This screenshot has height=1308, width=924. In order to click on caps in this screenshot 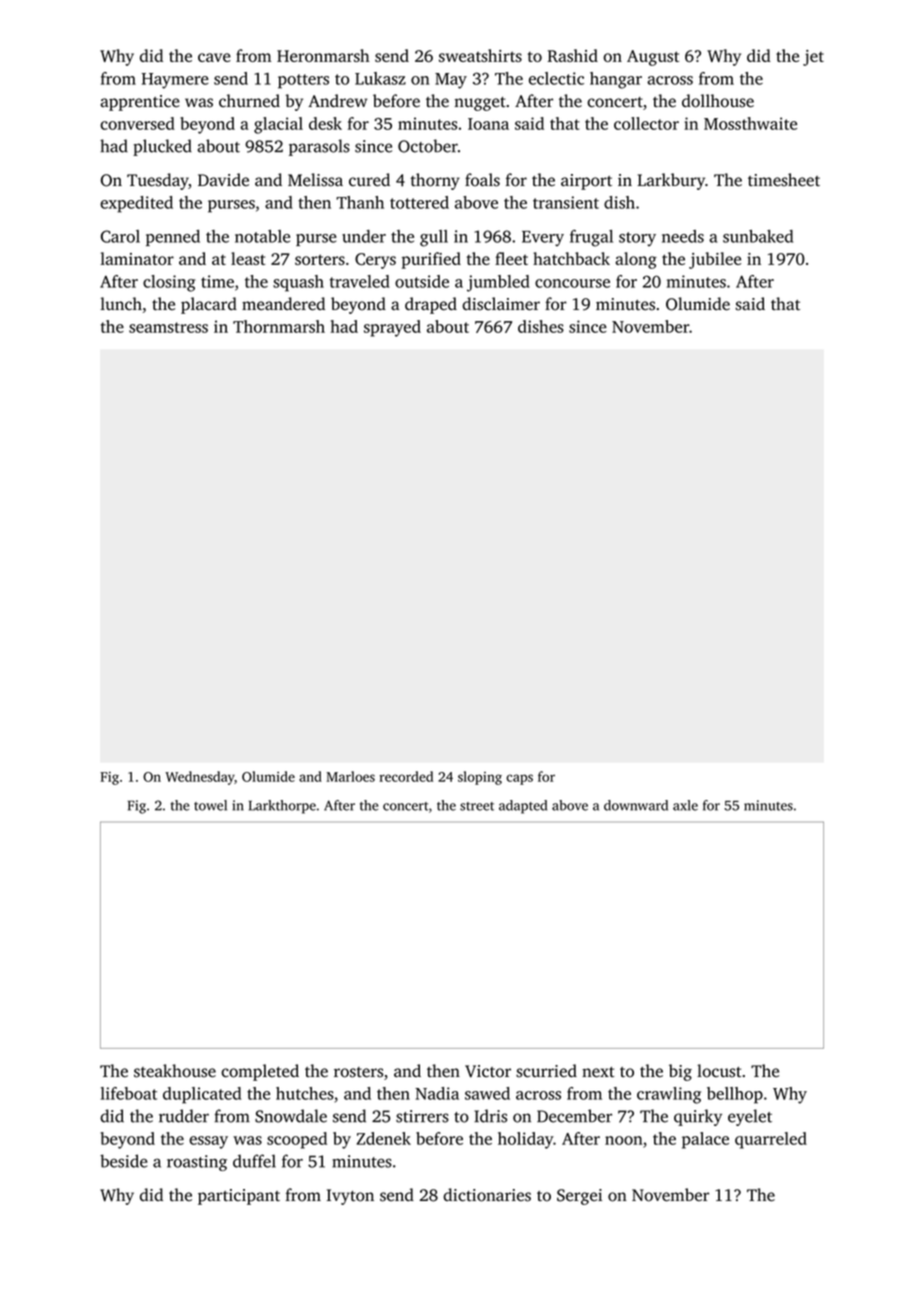, I will do `click(519, 779)`.
